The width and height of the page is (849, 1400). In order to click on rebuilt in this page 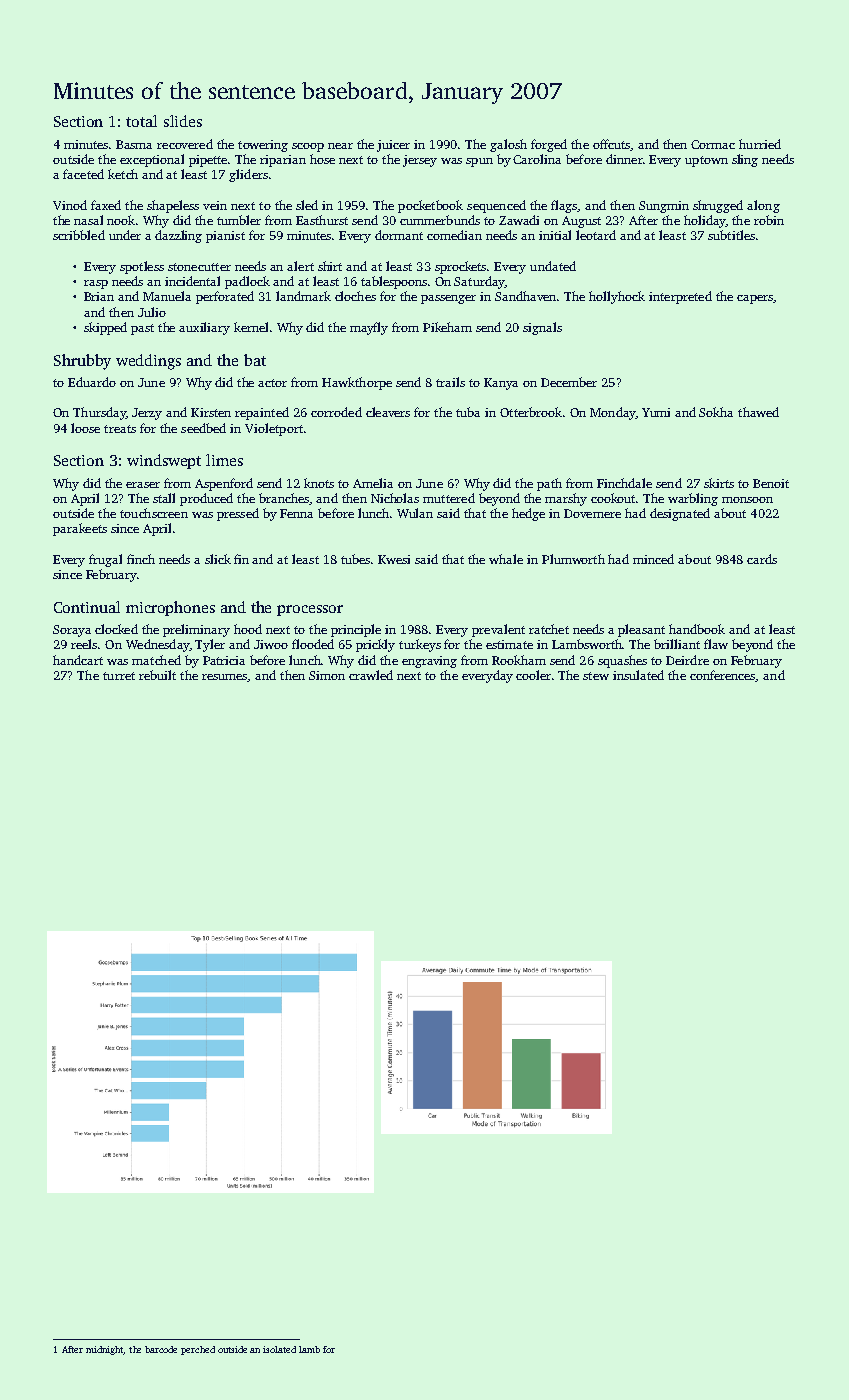, I will do `click(157, 675)`.
